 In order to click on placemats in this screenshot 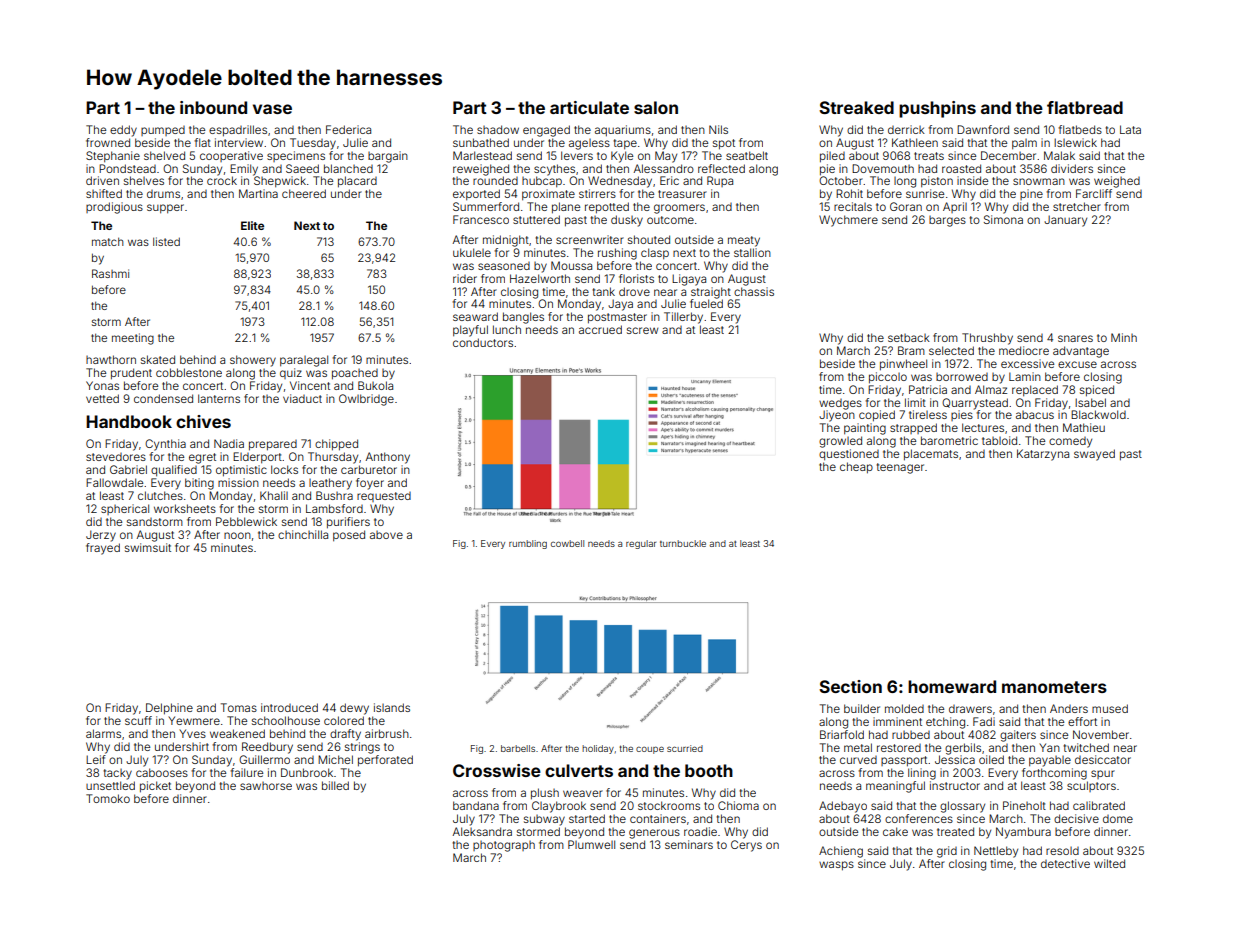, I will do `click(931, 455)`.
